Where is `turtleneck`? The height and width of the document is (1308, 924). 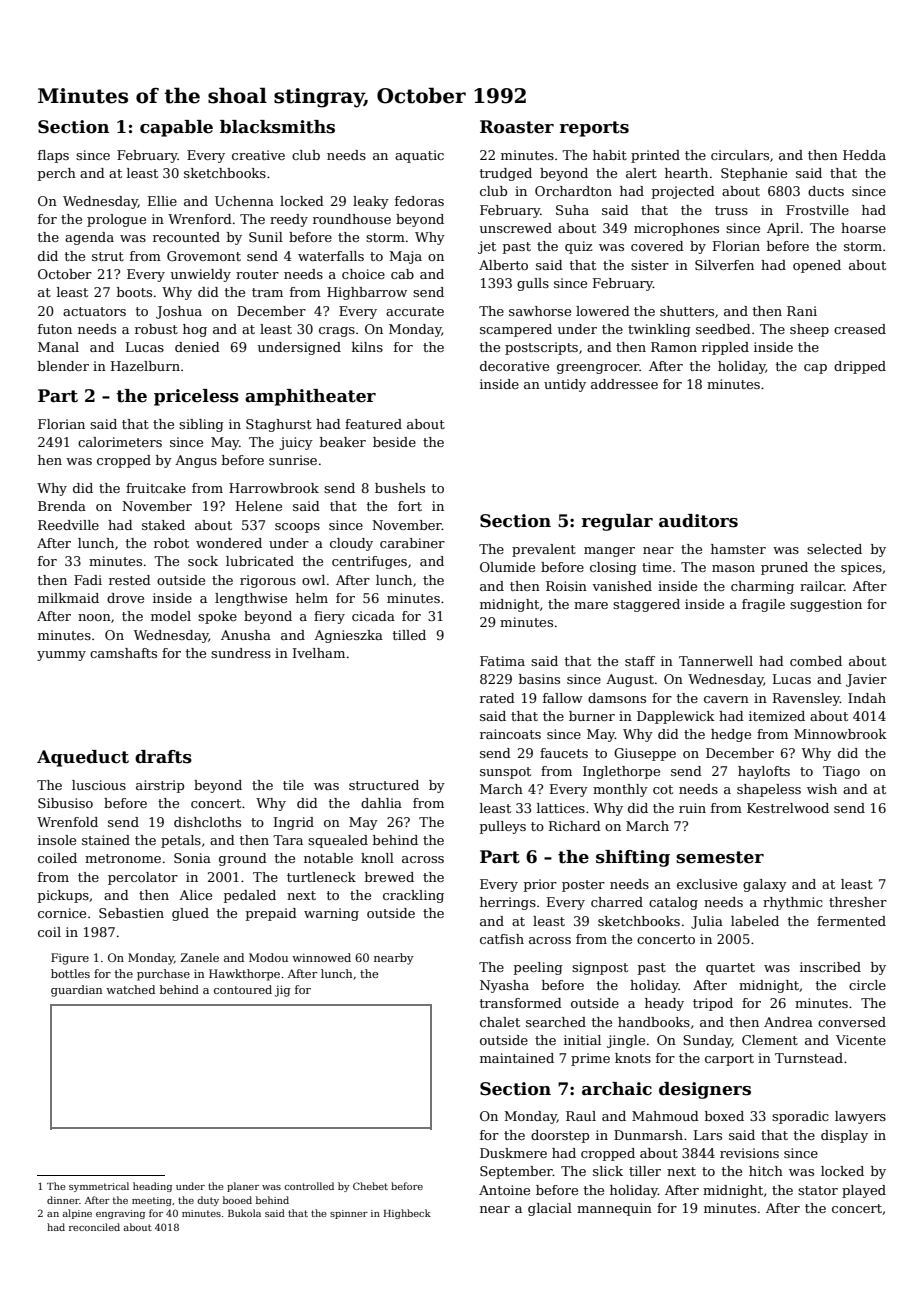
turtleneck is located at coordinates (321, 877).
